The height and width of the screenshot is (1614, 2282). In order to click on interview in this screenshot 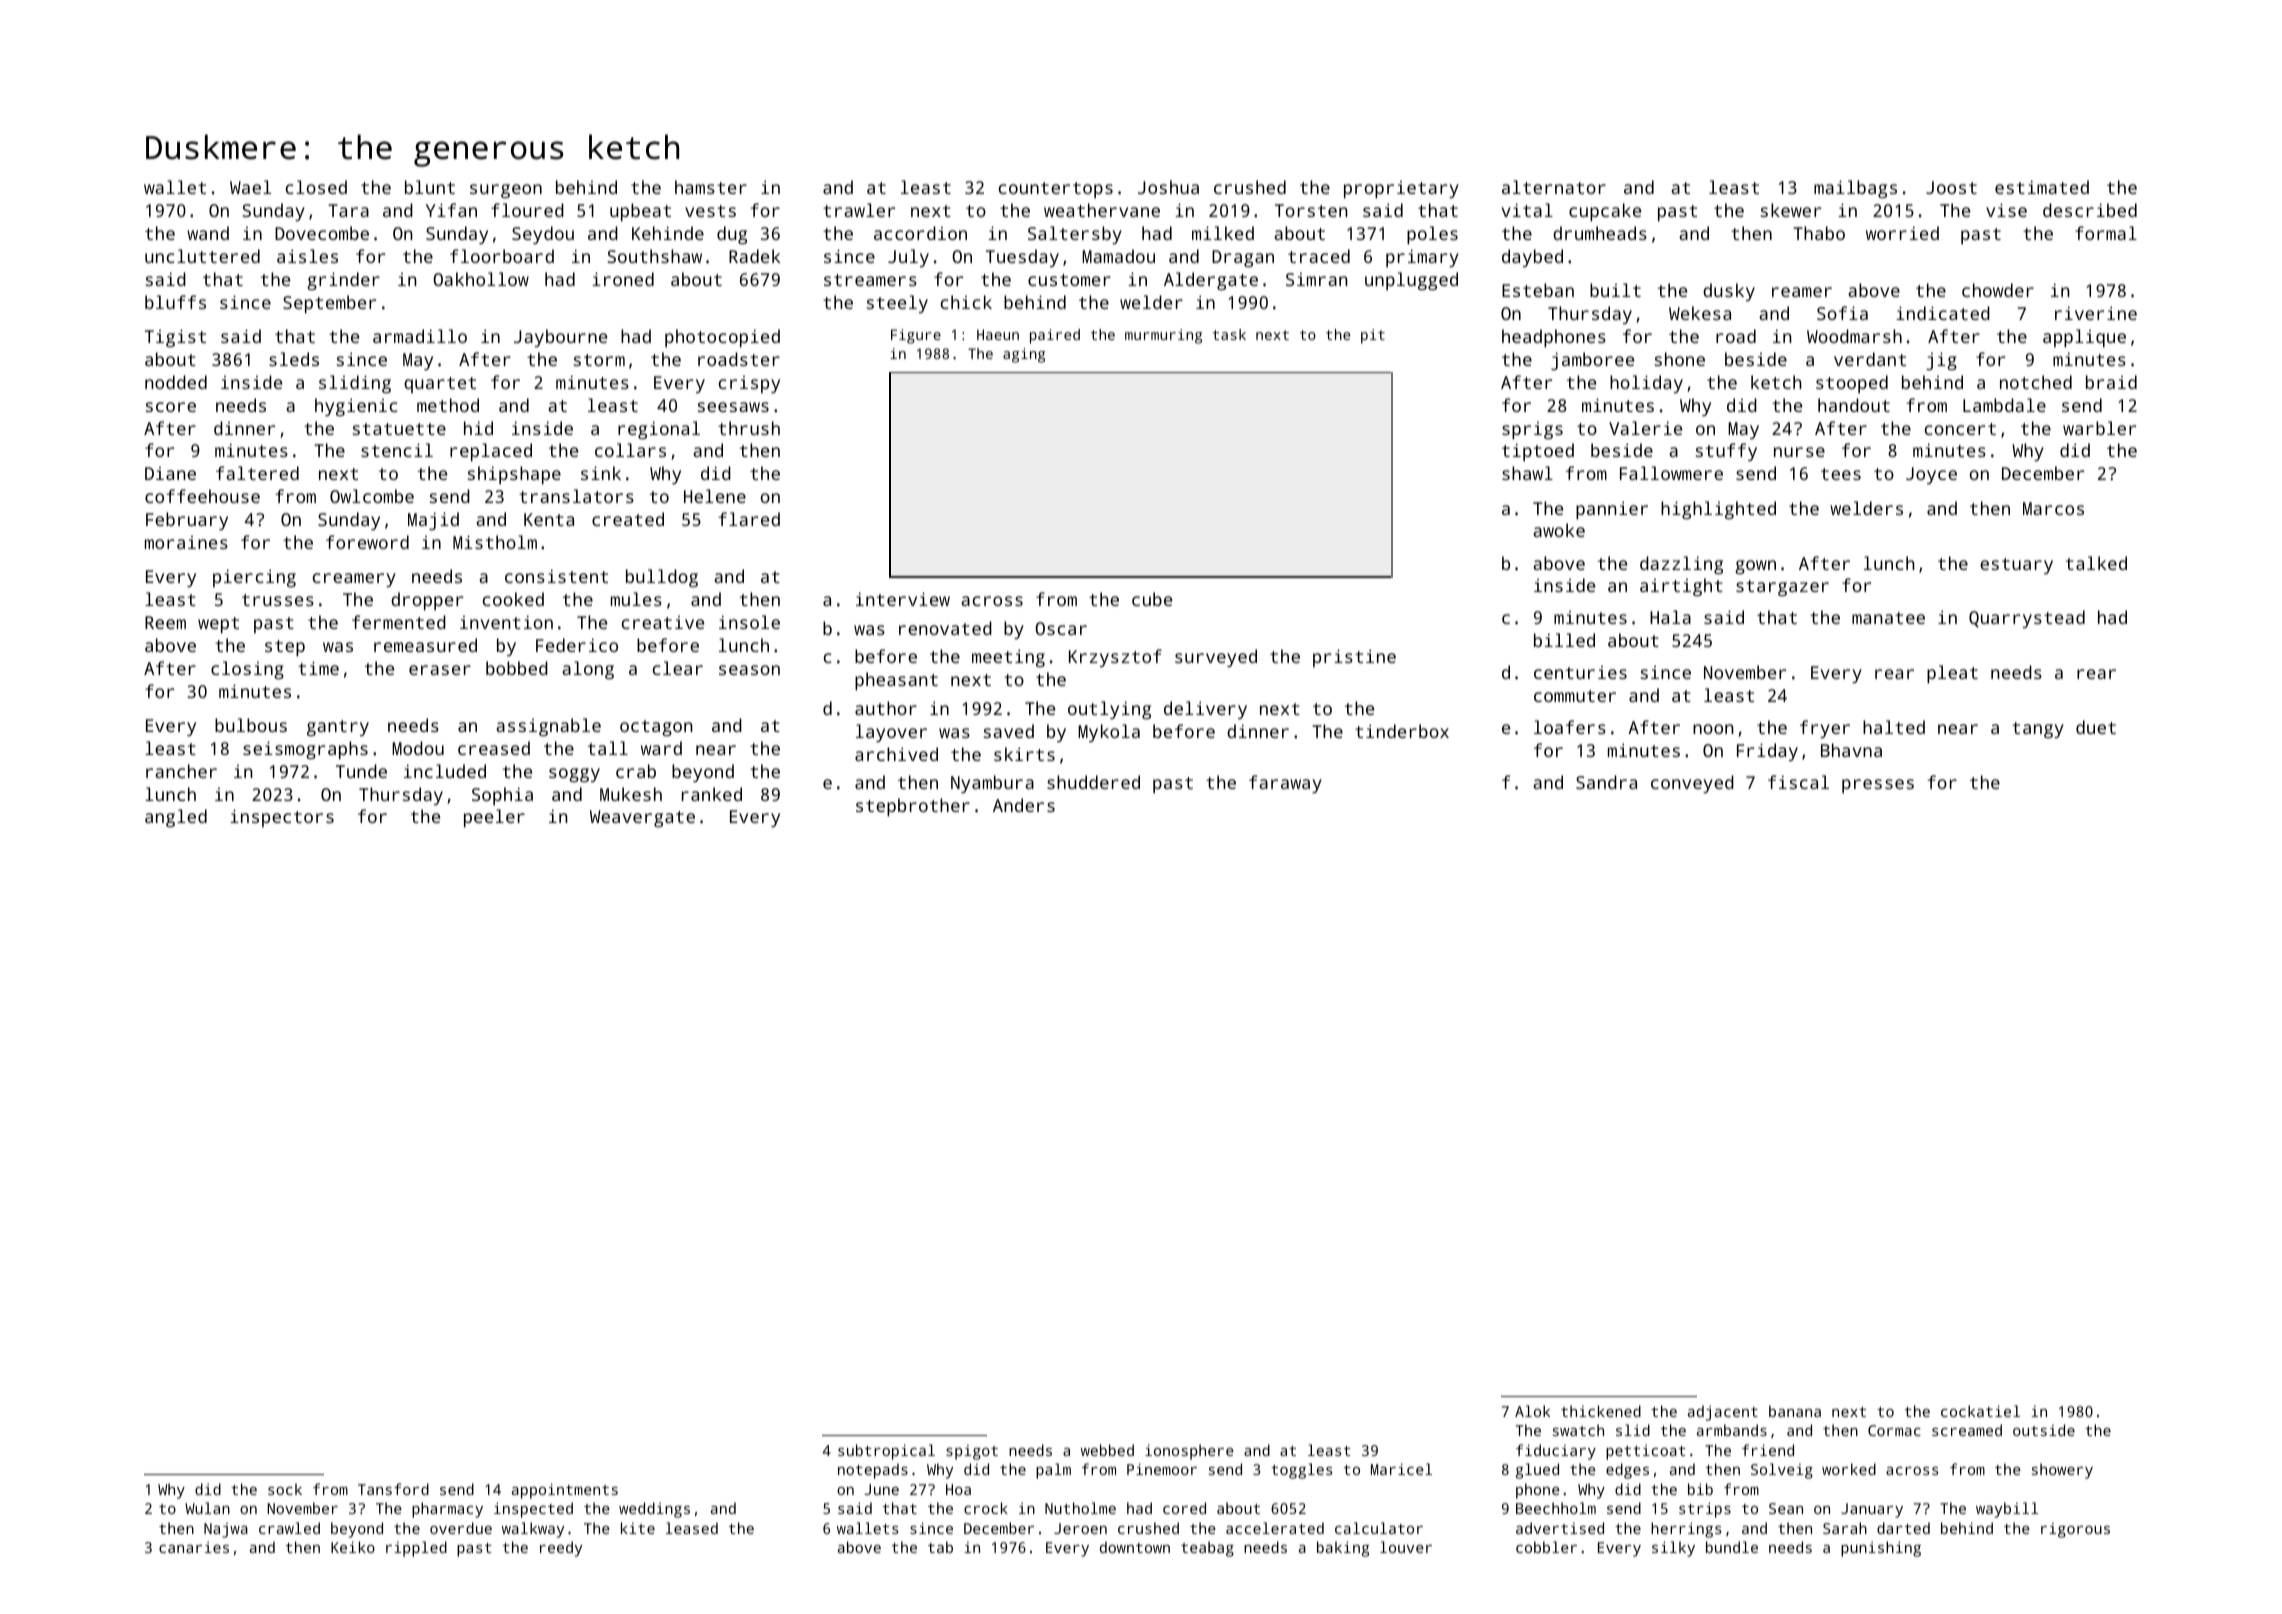, I will do `click(903, 599)`.
